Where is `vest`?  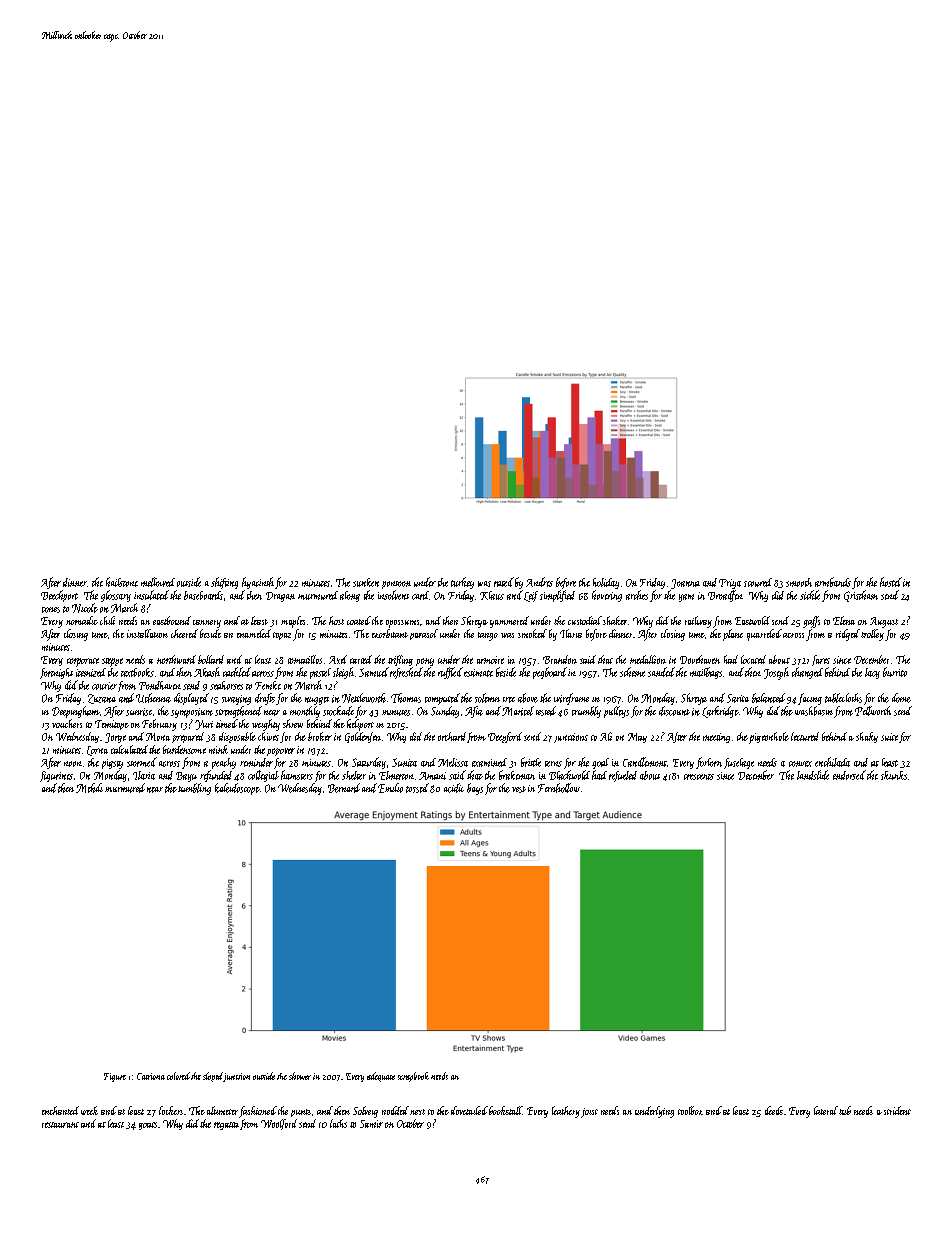
vest is located at coordinates (519, 789).
